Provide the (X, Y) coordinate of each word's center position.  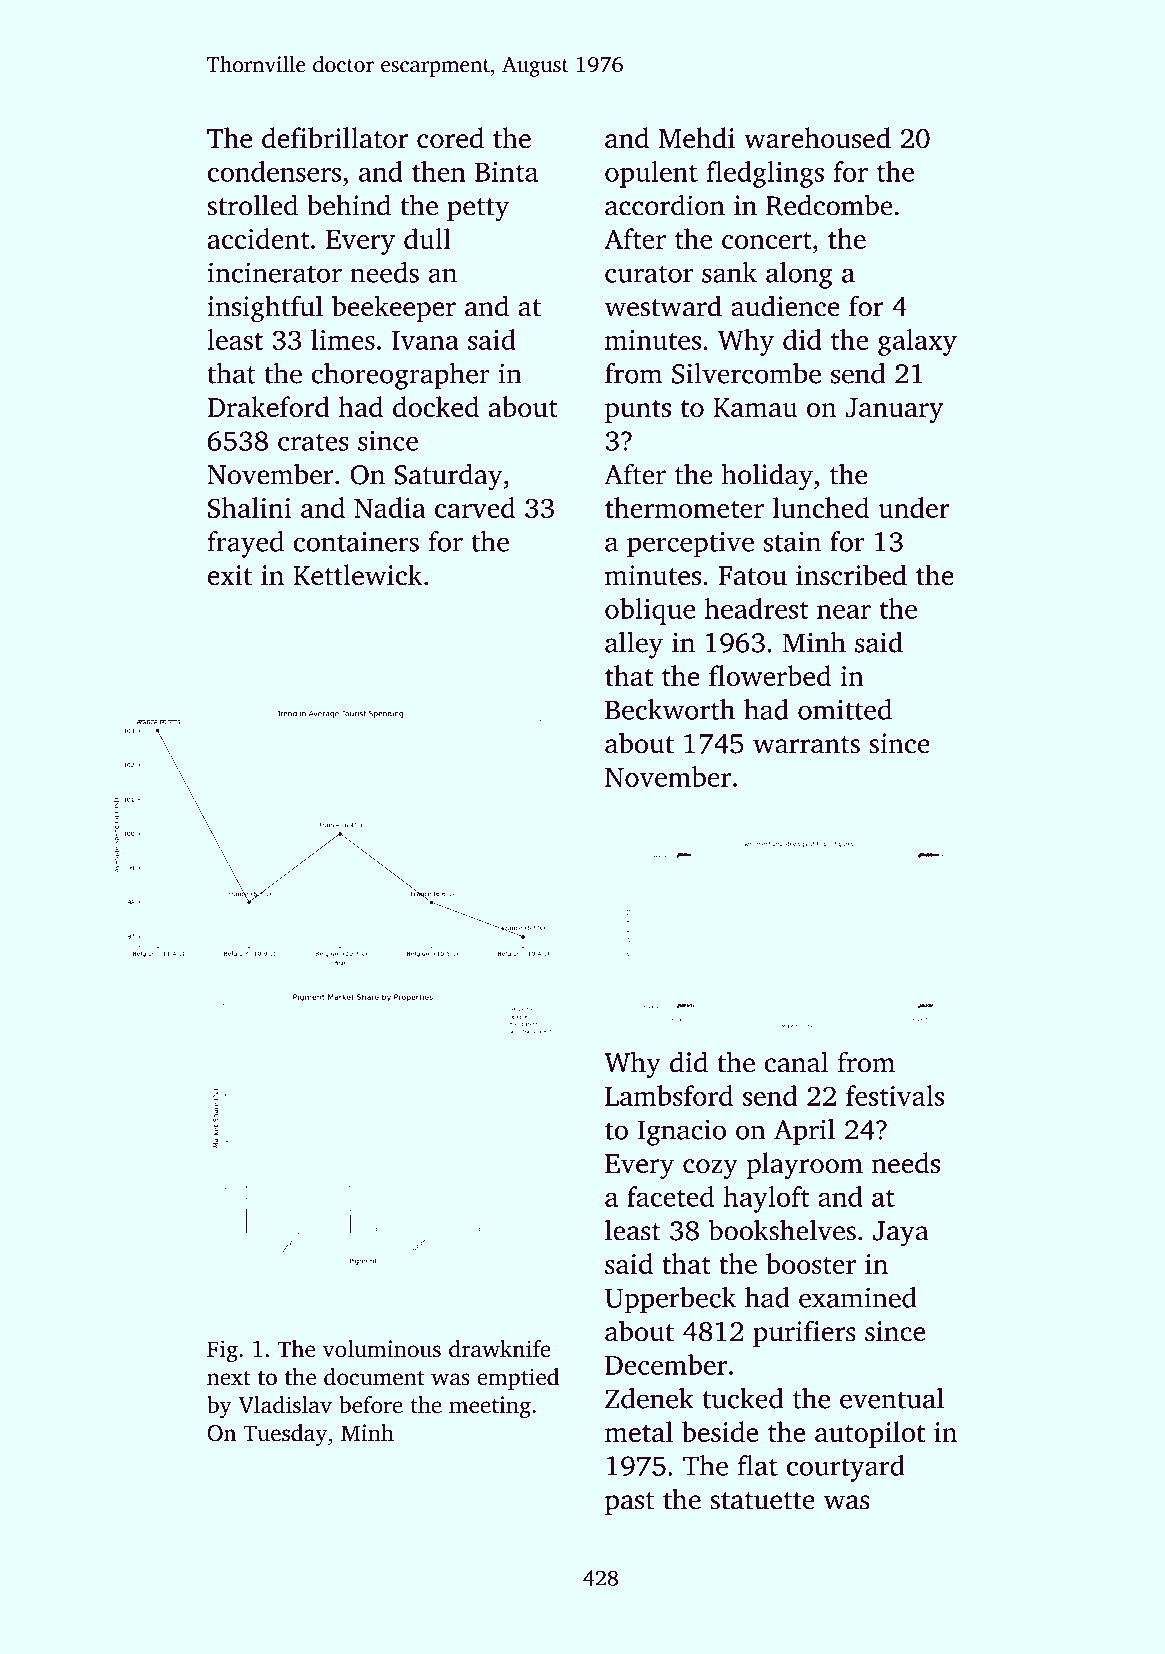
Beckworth (670, 709)
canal (796, 1062)
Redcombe (829, 205)
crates (313, 442)
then (439, 171)
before (371, 1405)
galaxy (917, 342)
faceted (670, 1196)
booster (811, 1263)
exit (229, 575)
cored (450, 137)
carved (475, 507)
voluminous (381, 1349)
